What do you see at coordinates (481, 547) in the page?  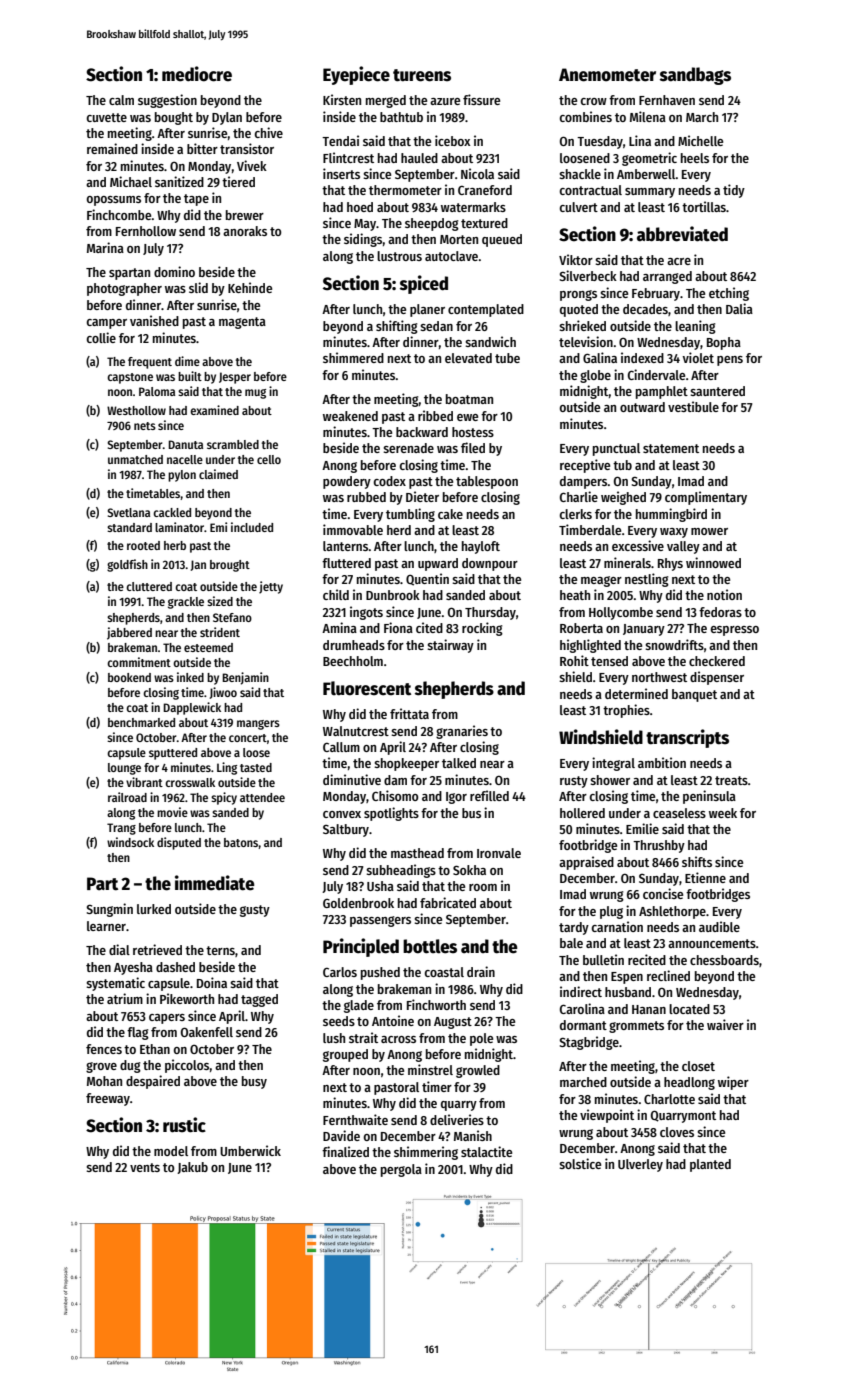 I see `hayloft` at bounding box center [481, 547].
